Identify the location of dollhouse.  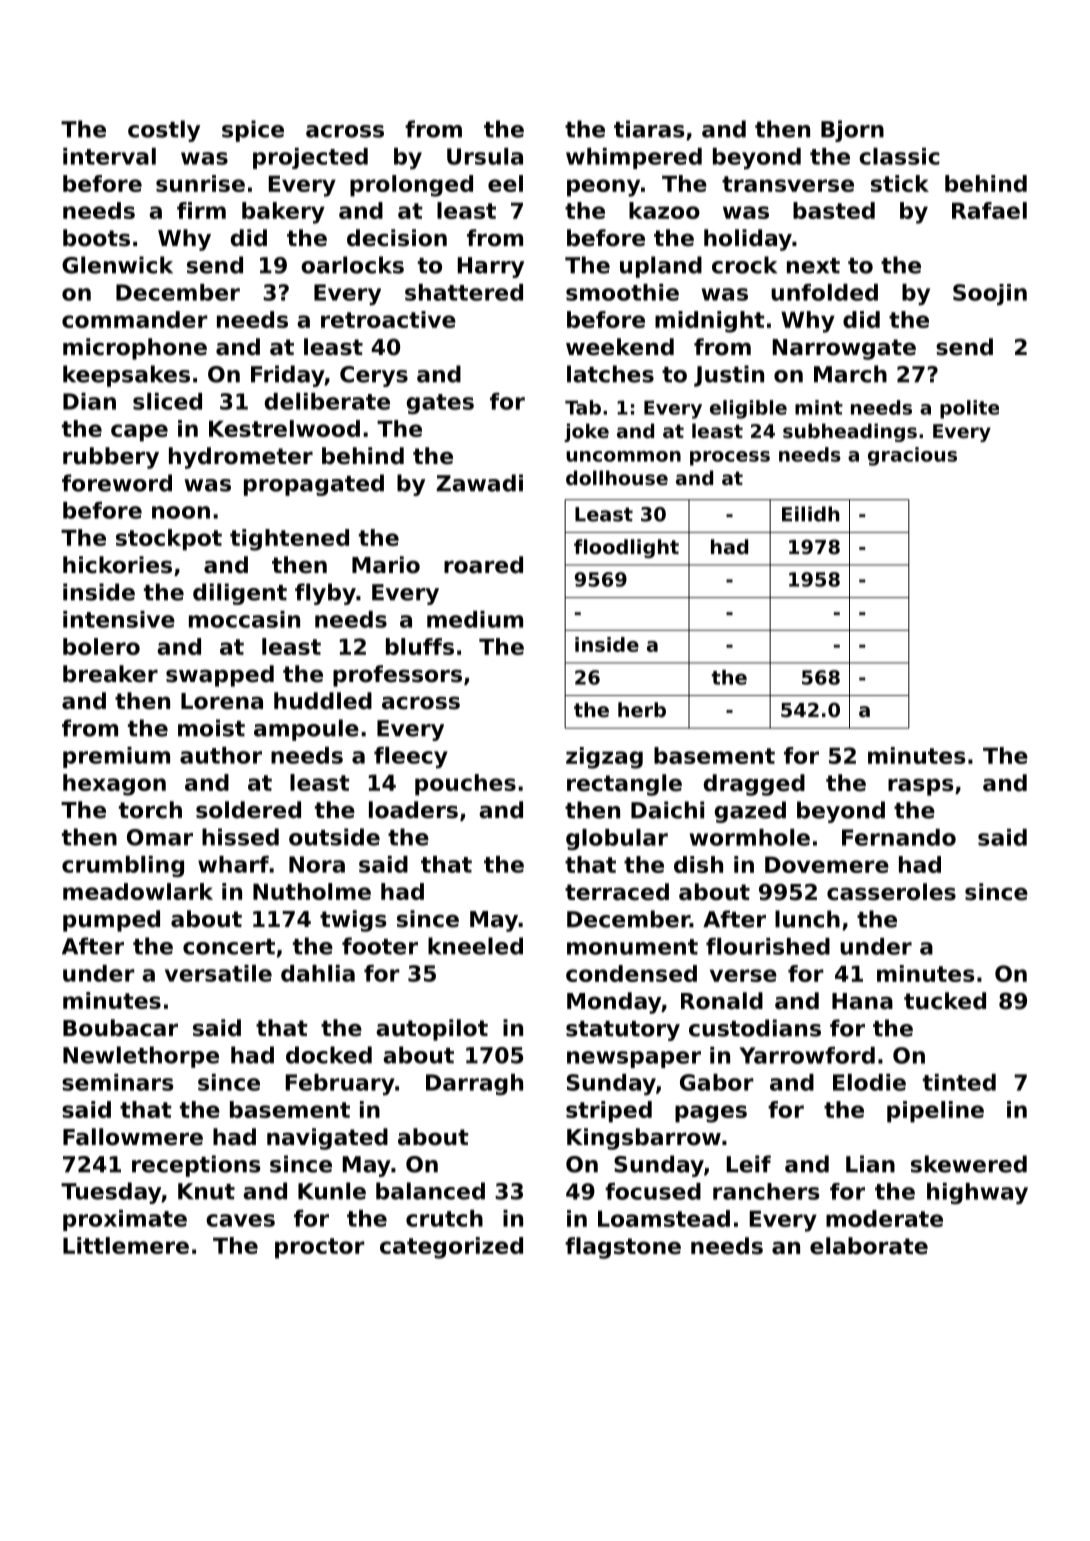
(617, 477).
